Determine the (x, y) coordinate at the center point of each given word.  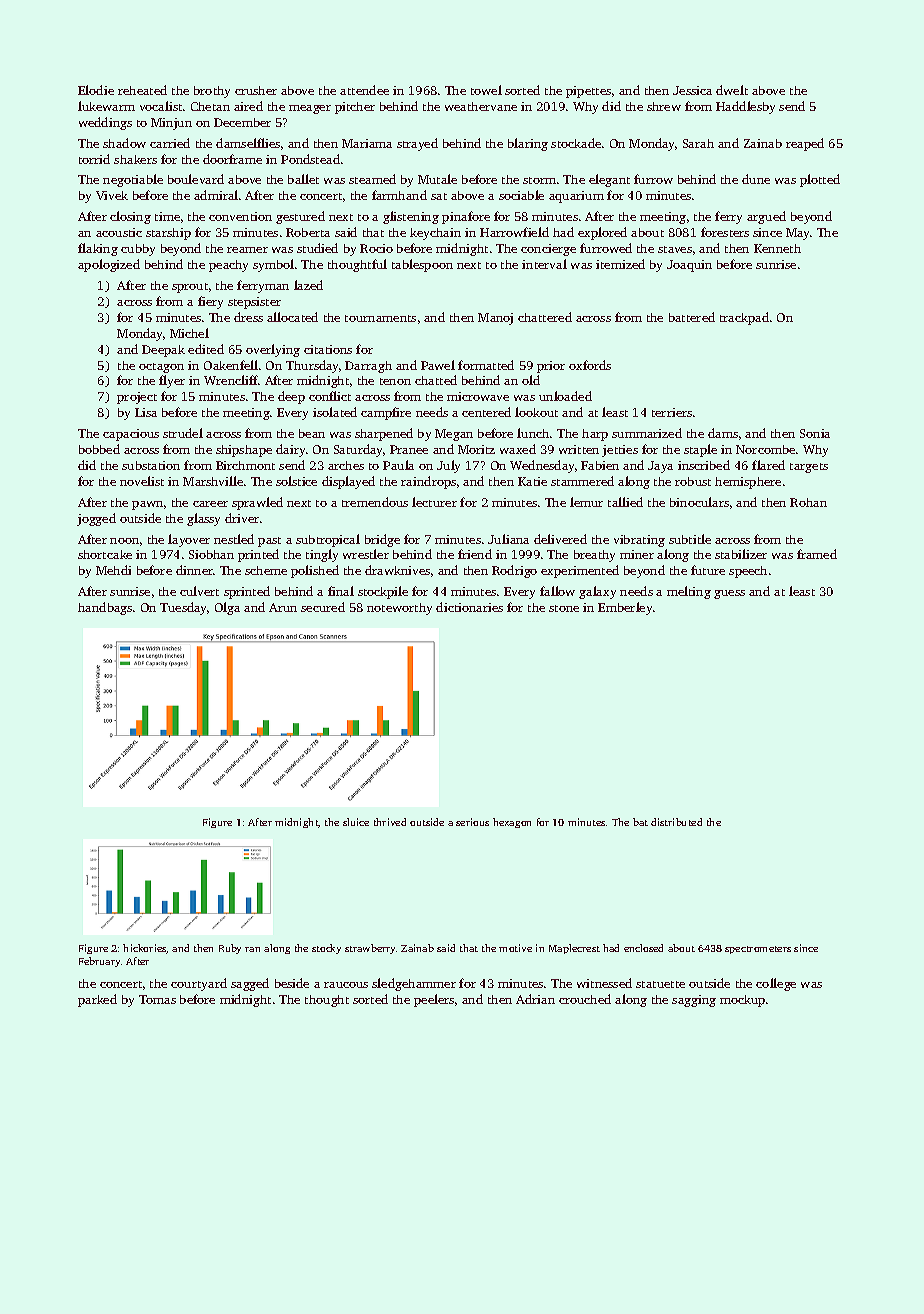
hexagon (512, 823)
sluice (356, 822)
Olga (227, 608)
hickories (145, 949)
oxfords (590, 365)
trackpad (744, 318)
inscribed (704, 465)
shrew (664, 106)
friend (475, 554)
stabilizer (741, 554)
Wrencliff (231, 380)
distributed (676, 822)
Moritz (476, 449)
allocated (292, 317)
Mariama (367, 143)
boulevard (196, 179)
